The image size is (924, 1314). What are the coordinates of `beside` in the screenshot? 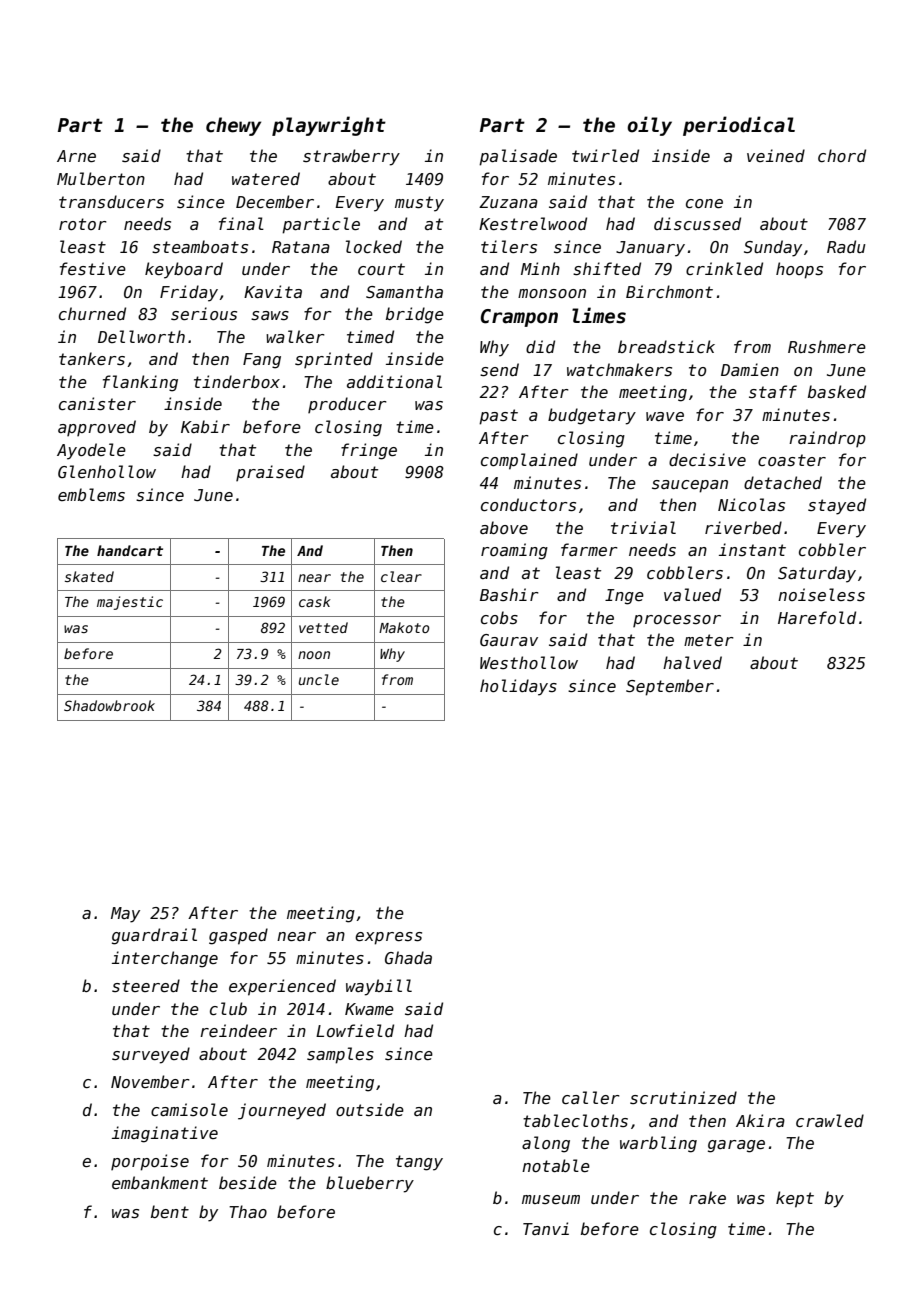 It's located at (248, 1182).
